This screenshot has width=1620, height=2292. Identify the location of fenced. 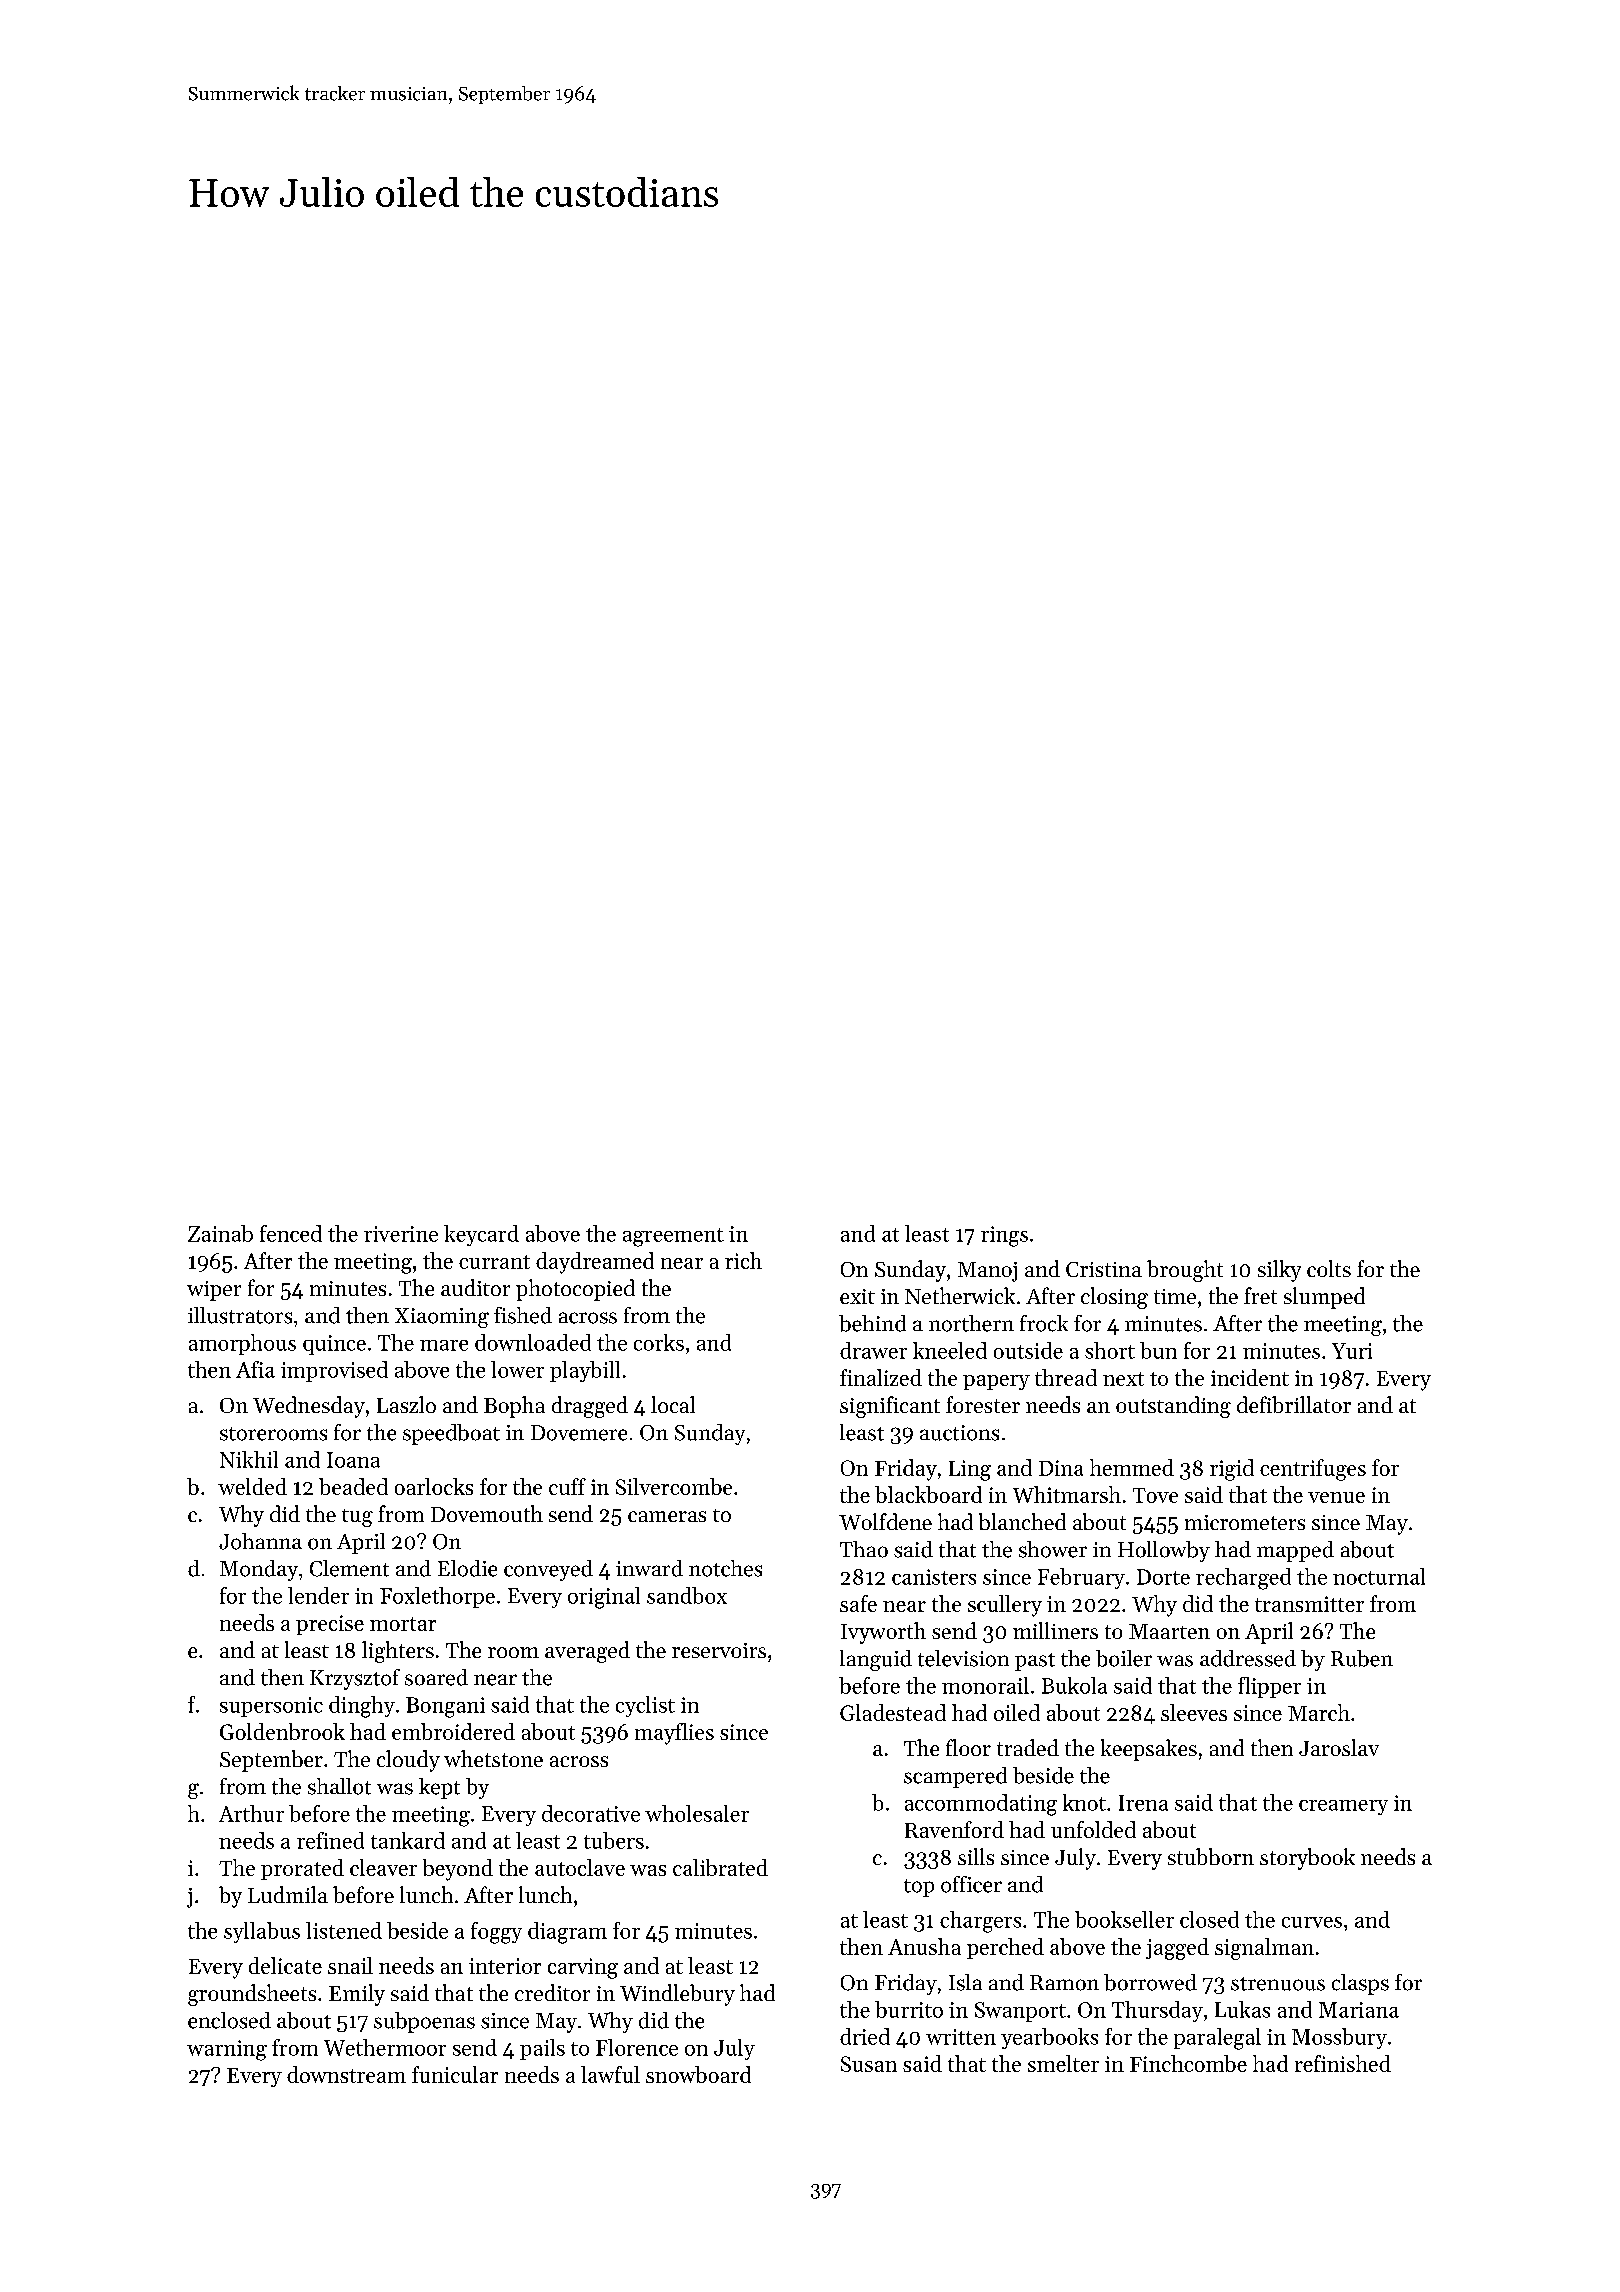
(291, 1233).
